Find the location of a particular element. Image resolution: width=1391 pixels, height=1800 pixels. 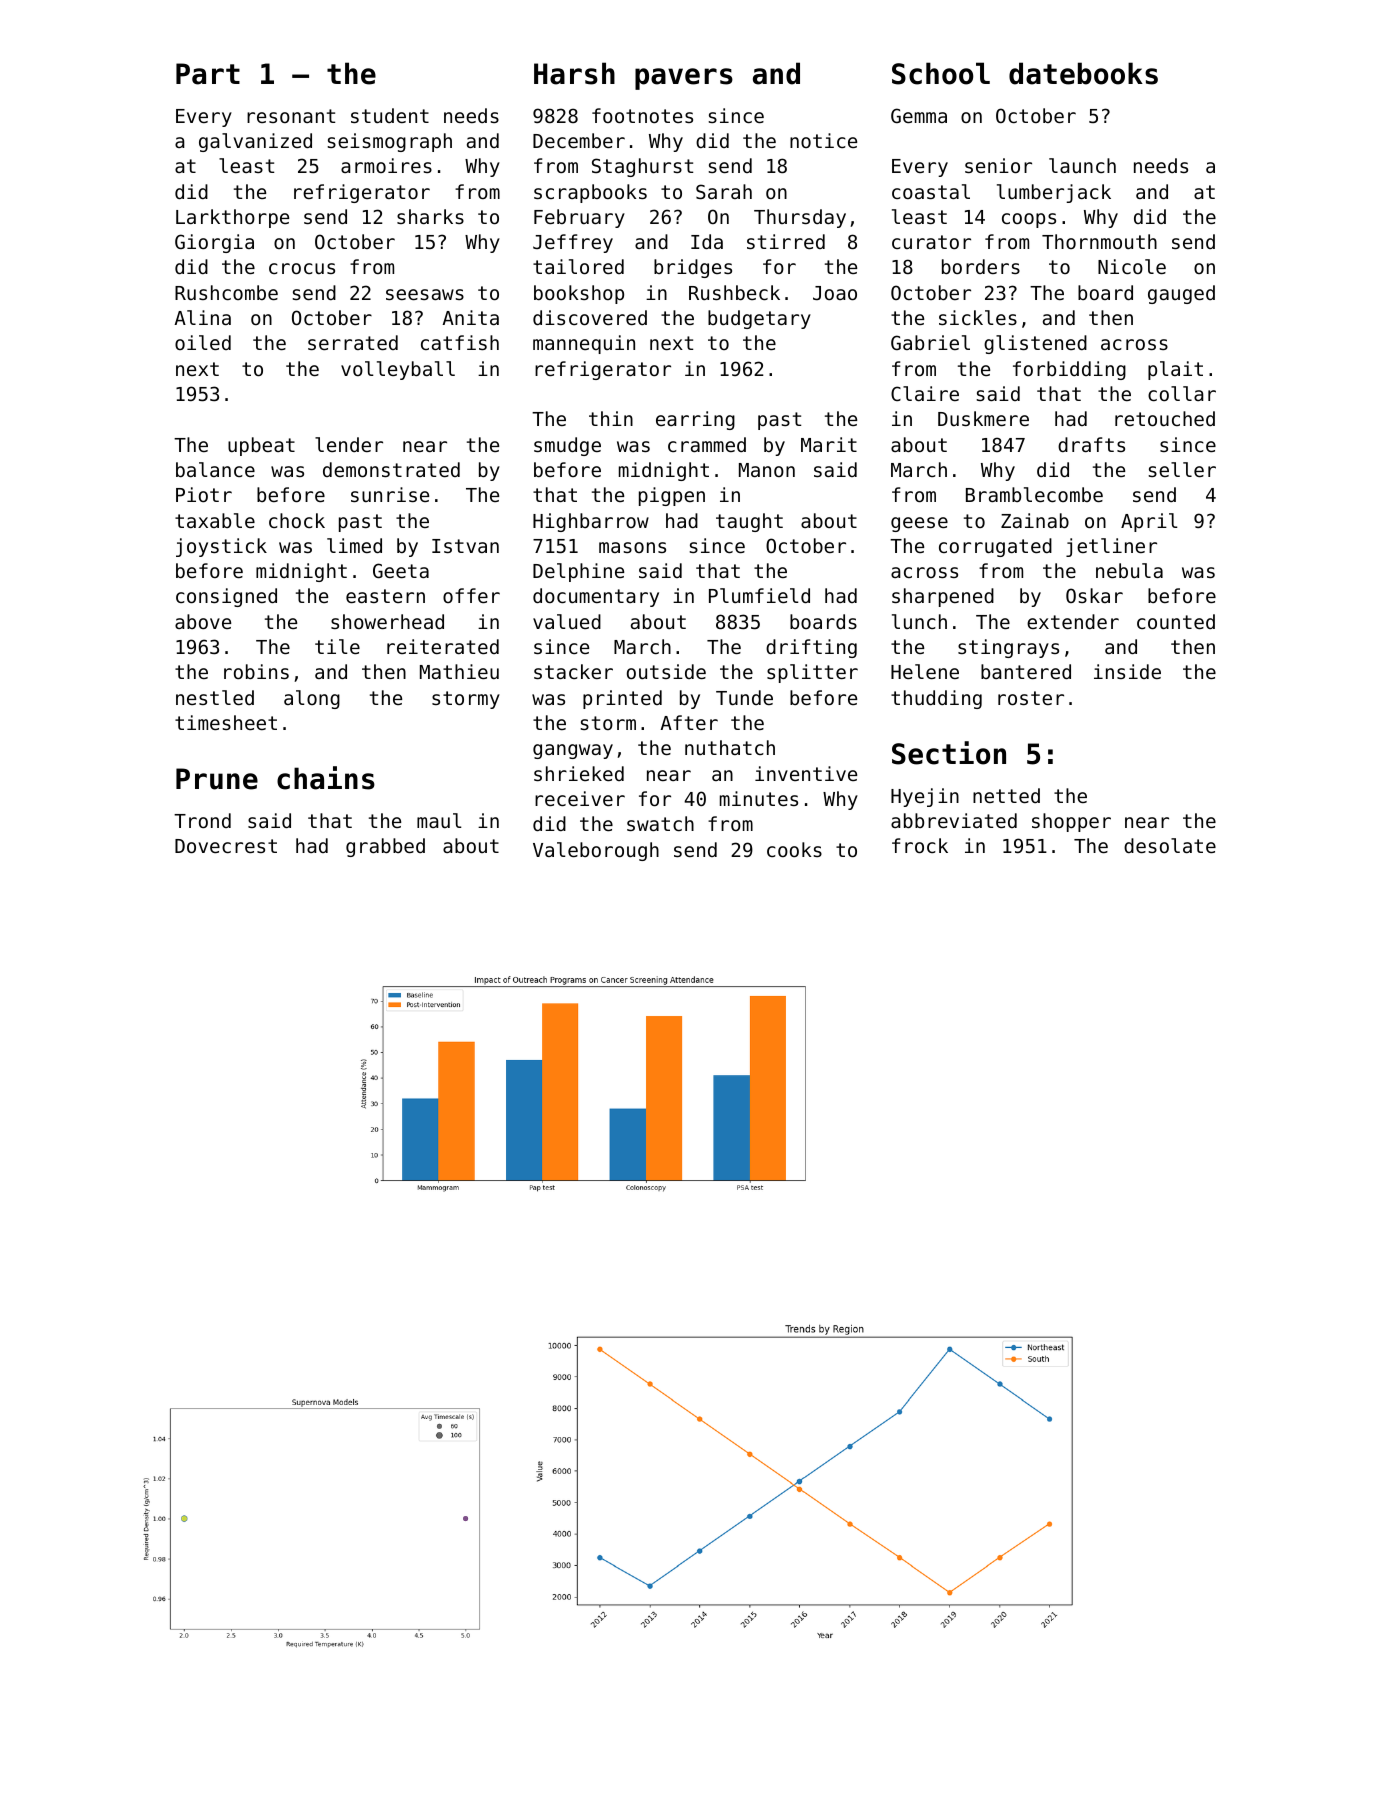

Highbarrow is located at coordinates (591, 522).
